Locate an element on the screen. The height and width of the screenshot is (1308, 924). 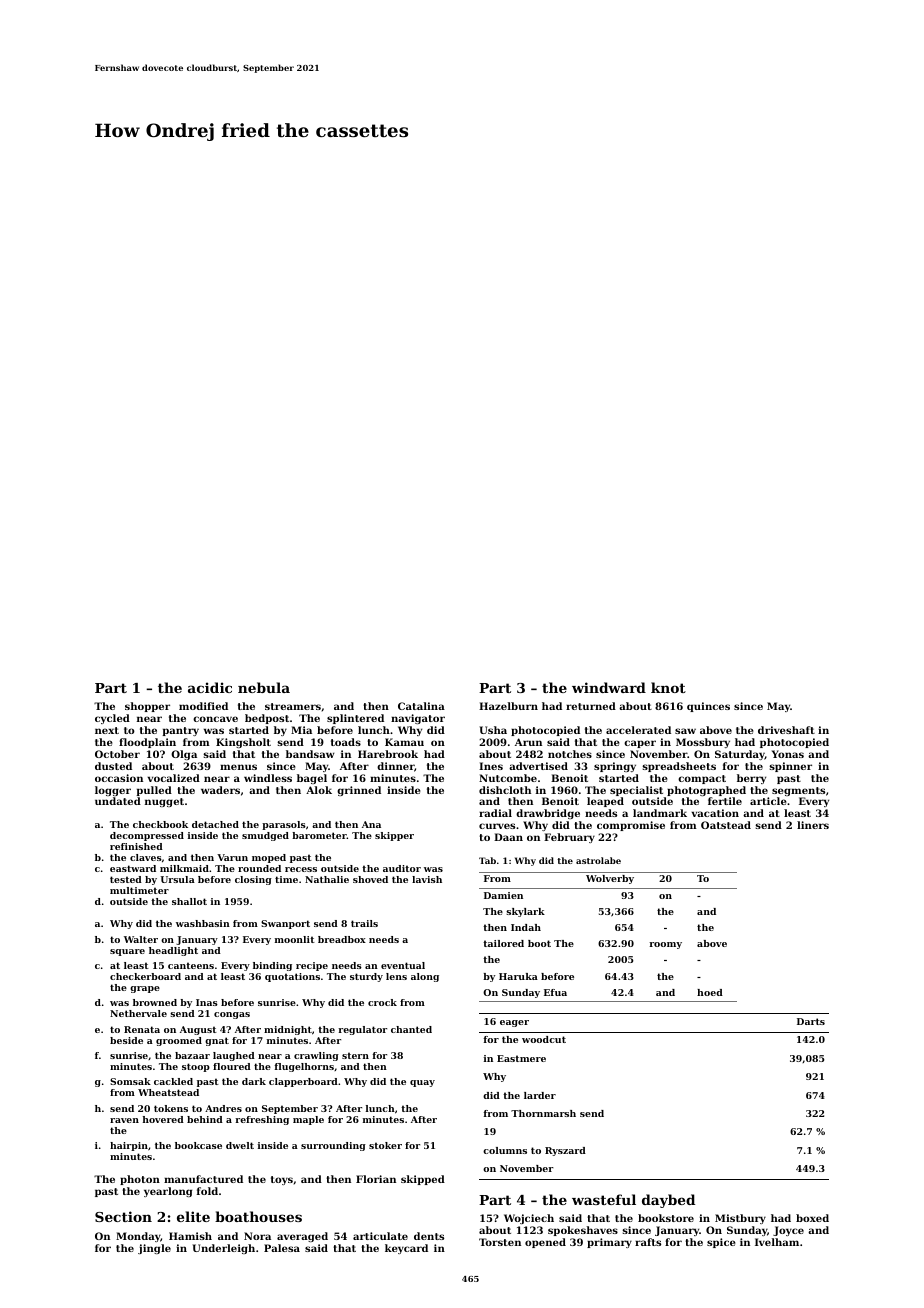
grape is located at coordinates (145, 989).
